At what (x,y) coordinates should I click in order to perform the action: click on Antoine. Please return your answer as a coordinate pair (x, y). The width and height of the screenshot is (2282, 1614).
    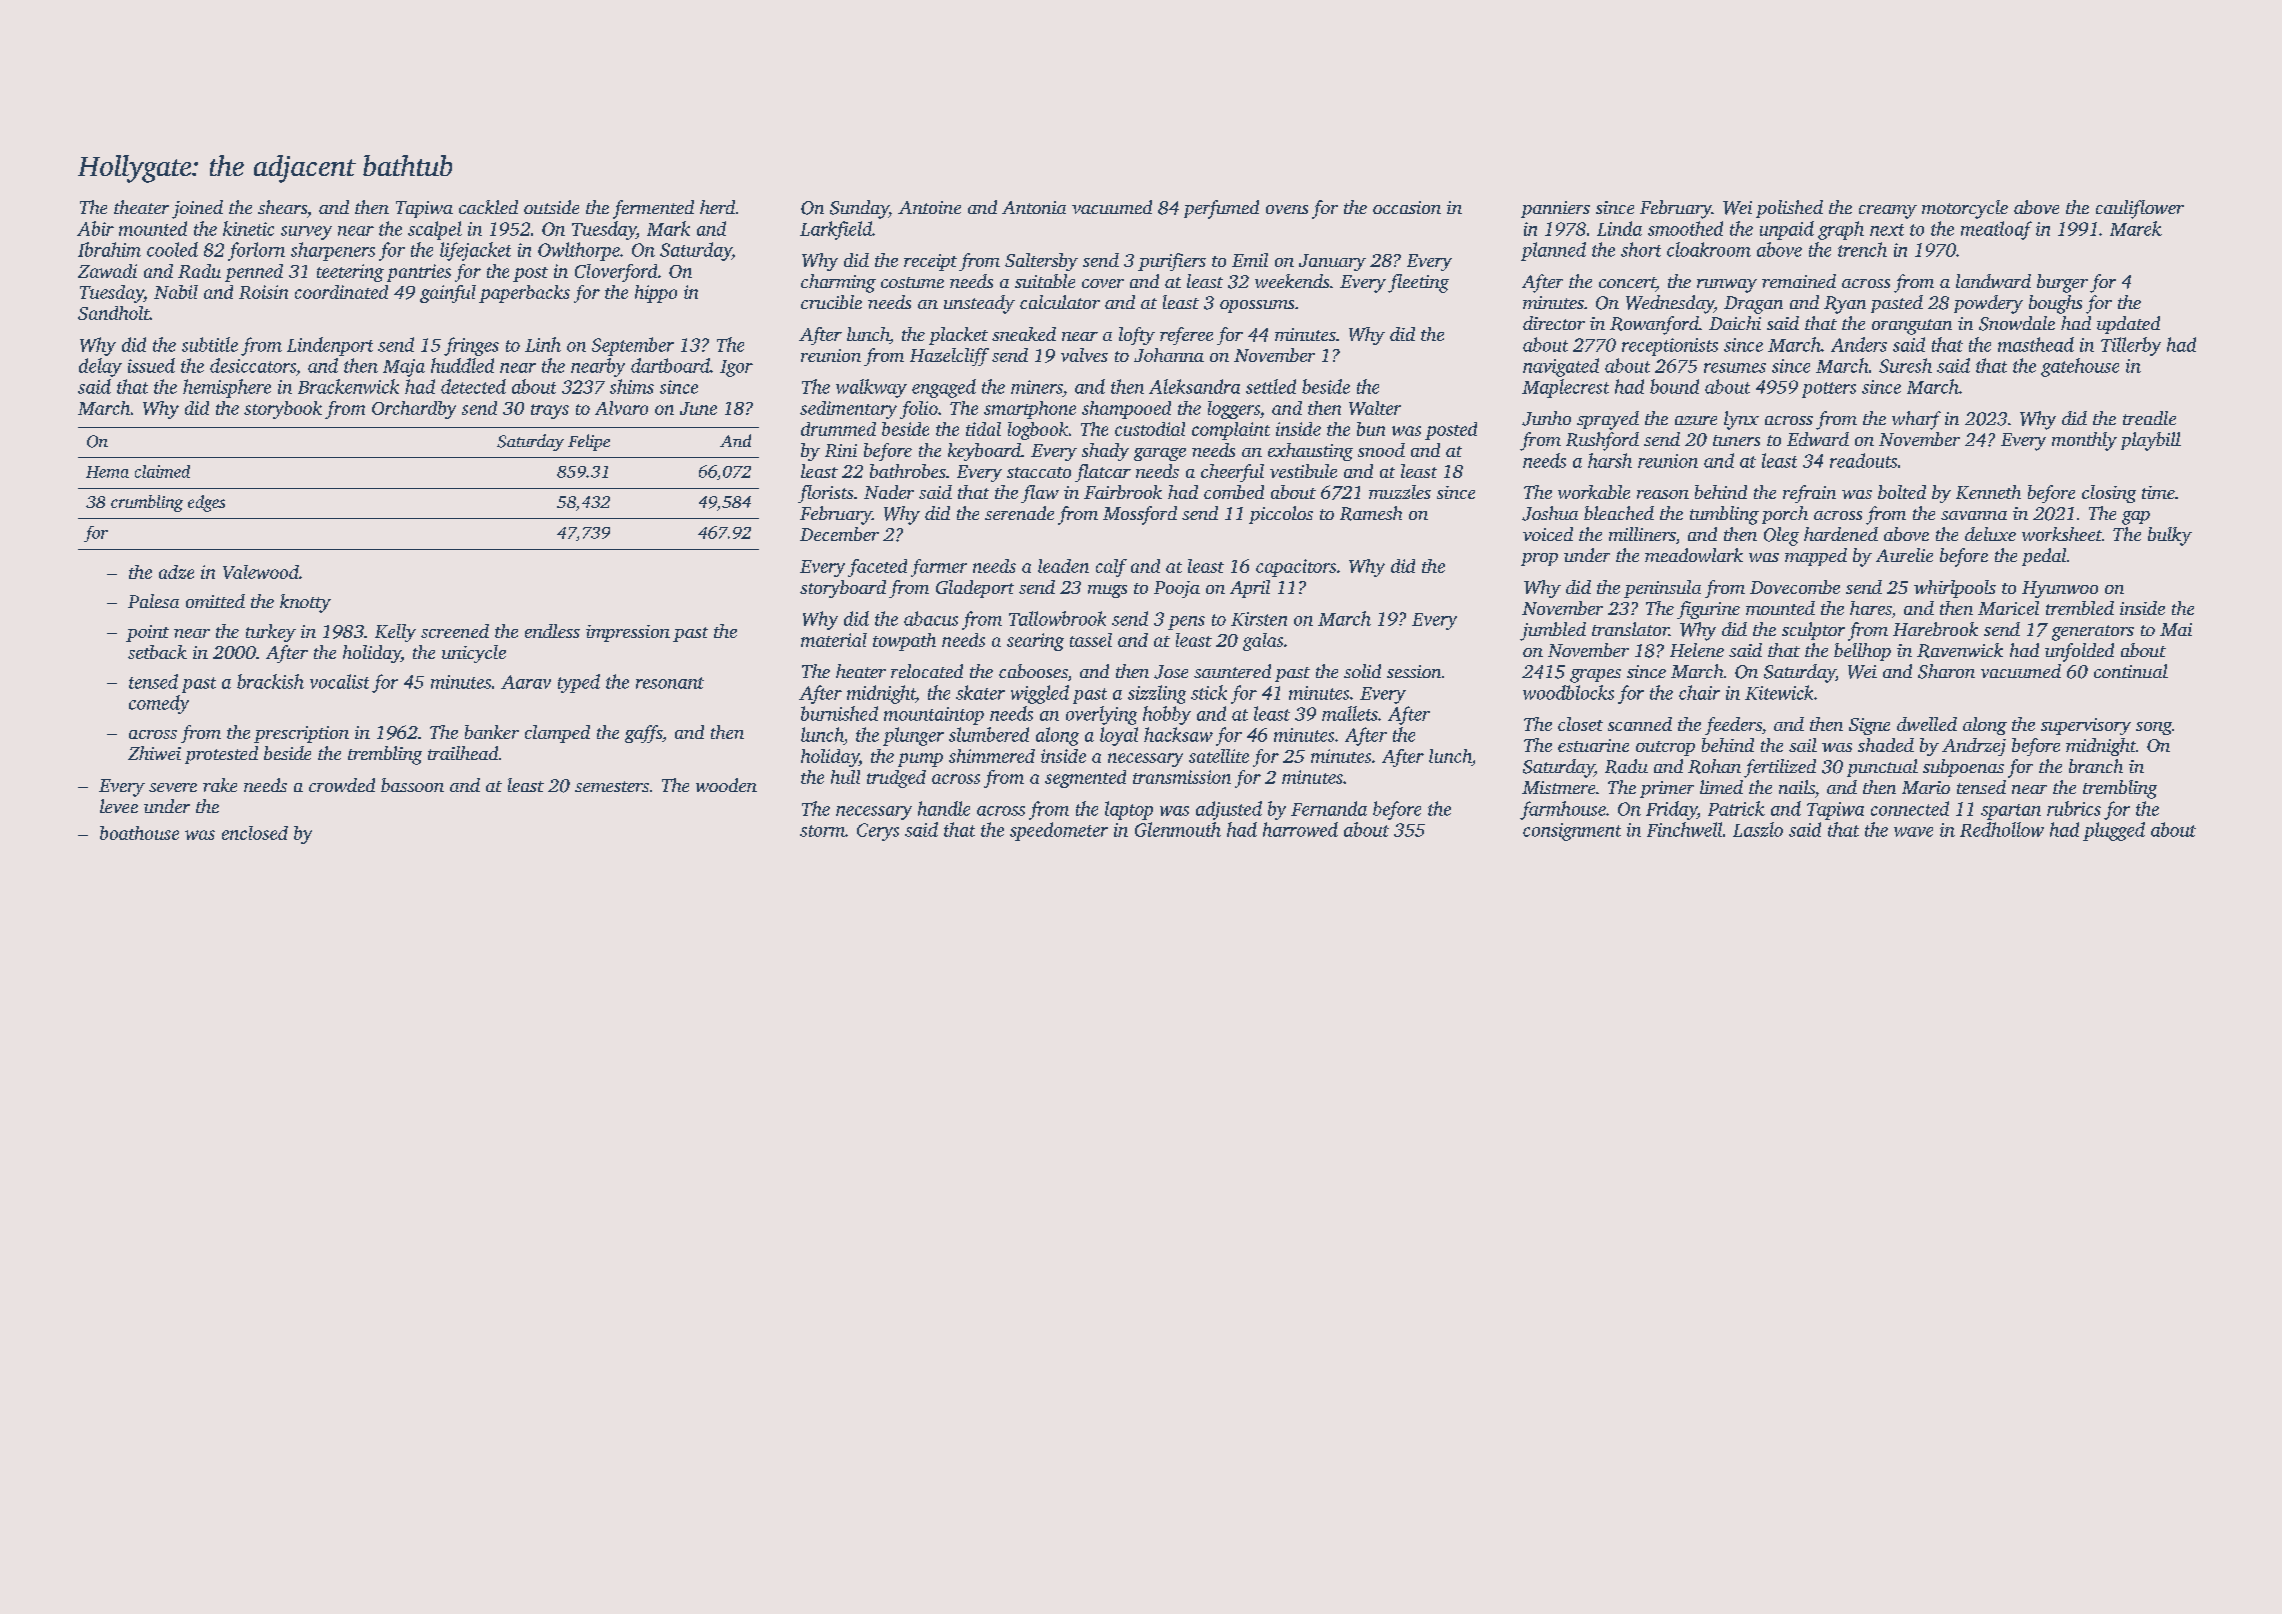
    Looking at the image, I should click on (929, 207).
